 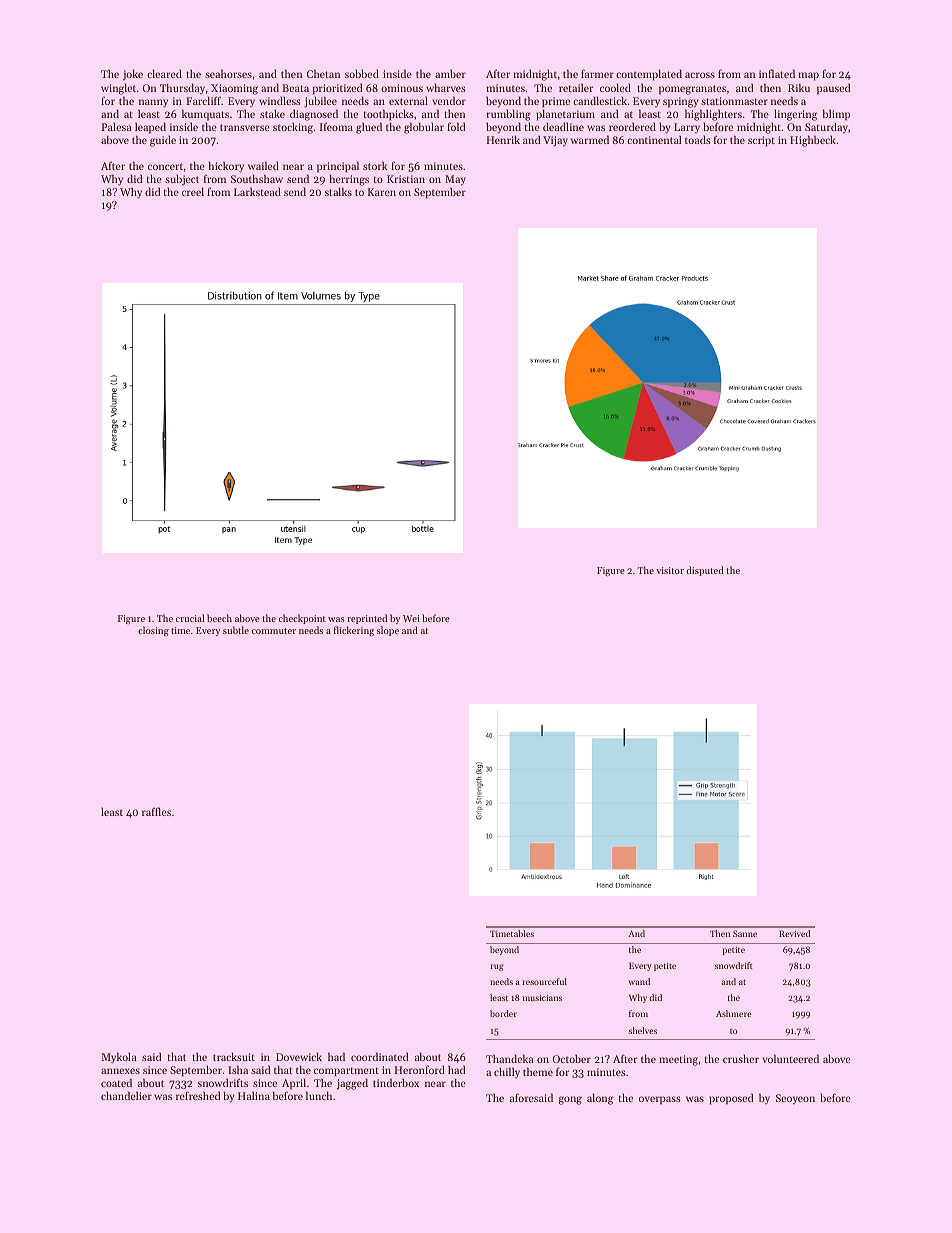 I want to click on reprinted, so click(x=367, y=619).
